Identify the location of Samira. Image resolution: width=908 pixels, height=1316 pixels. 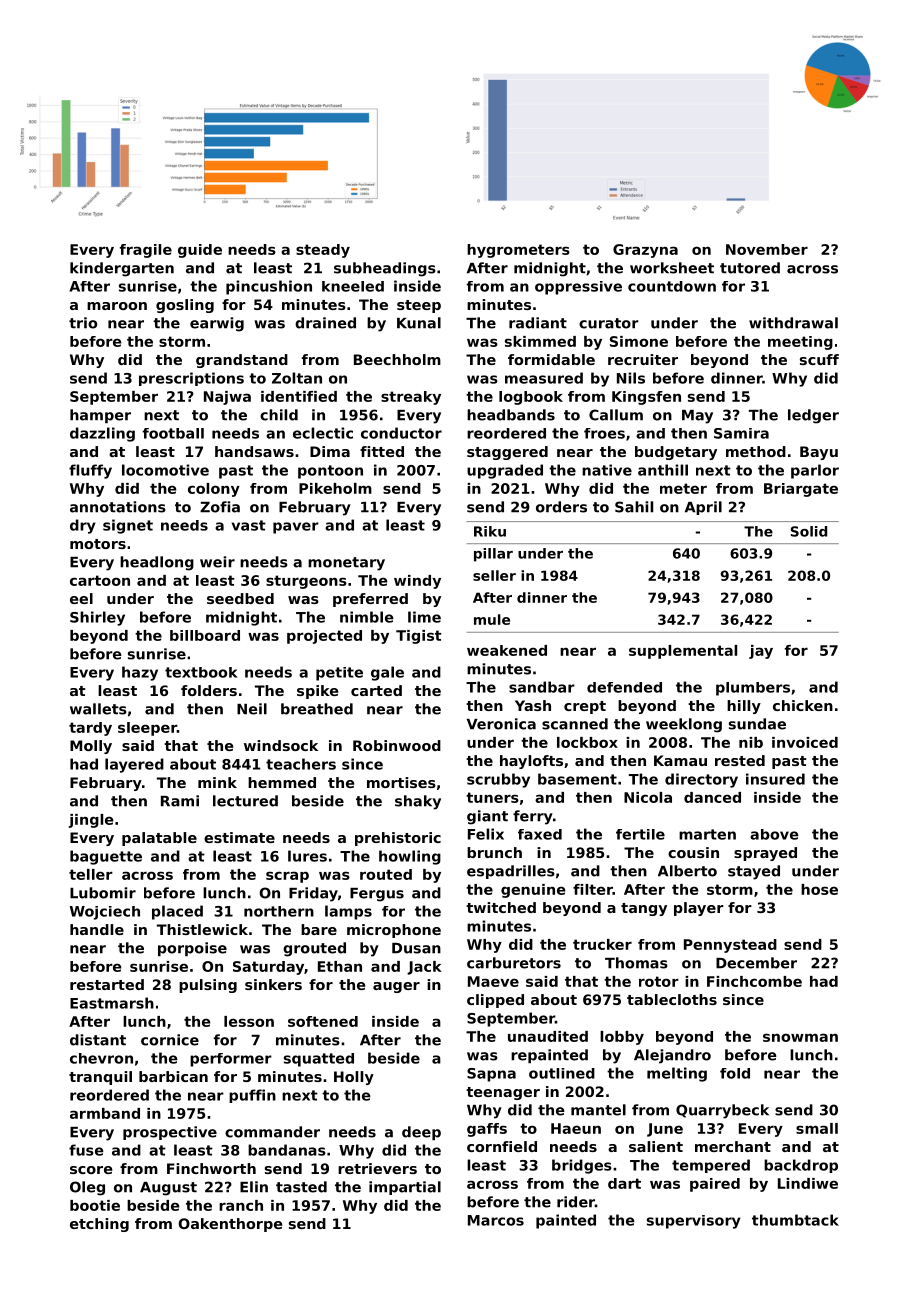
(741, 433).
